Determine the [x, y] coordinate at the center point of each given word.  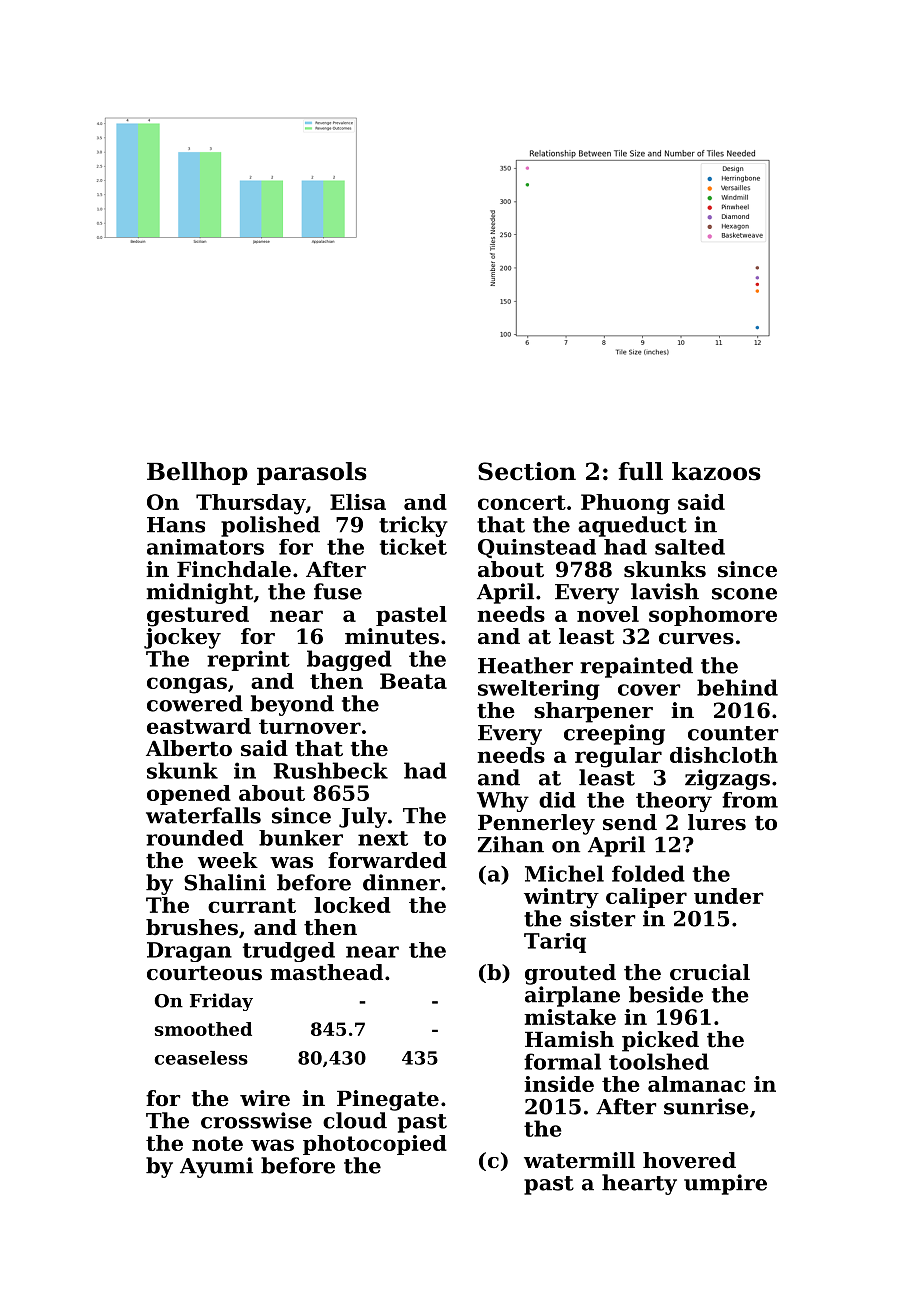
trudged [289, 952]
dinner [401, 882]
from [750, 800]
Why [503, 802]
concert [522, 502]
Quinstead [537, 548]
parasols [312, 473]
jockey [182, 638]
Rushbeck [331, 770]
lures [717, 822]
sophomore [713, 616]
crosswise [256, 1120]
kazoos [716, 471]
